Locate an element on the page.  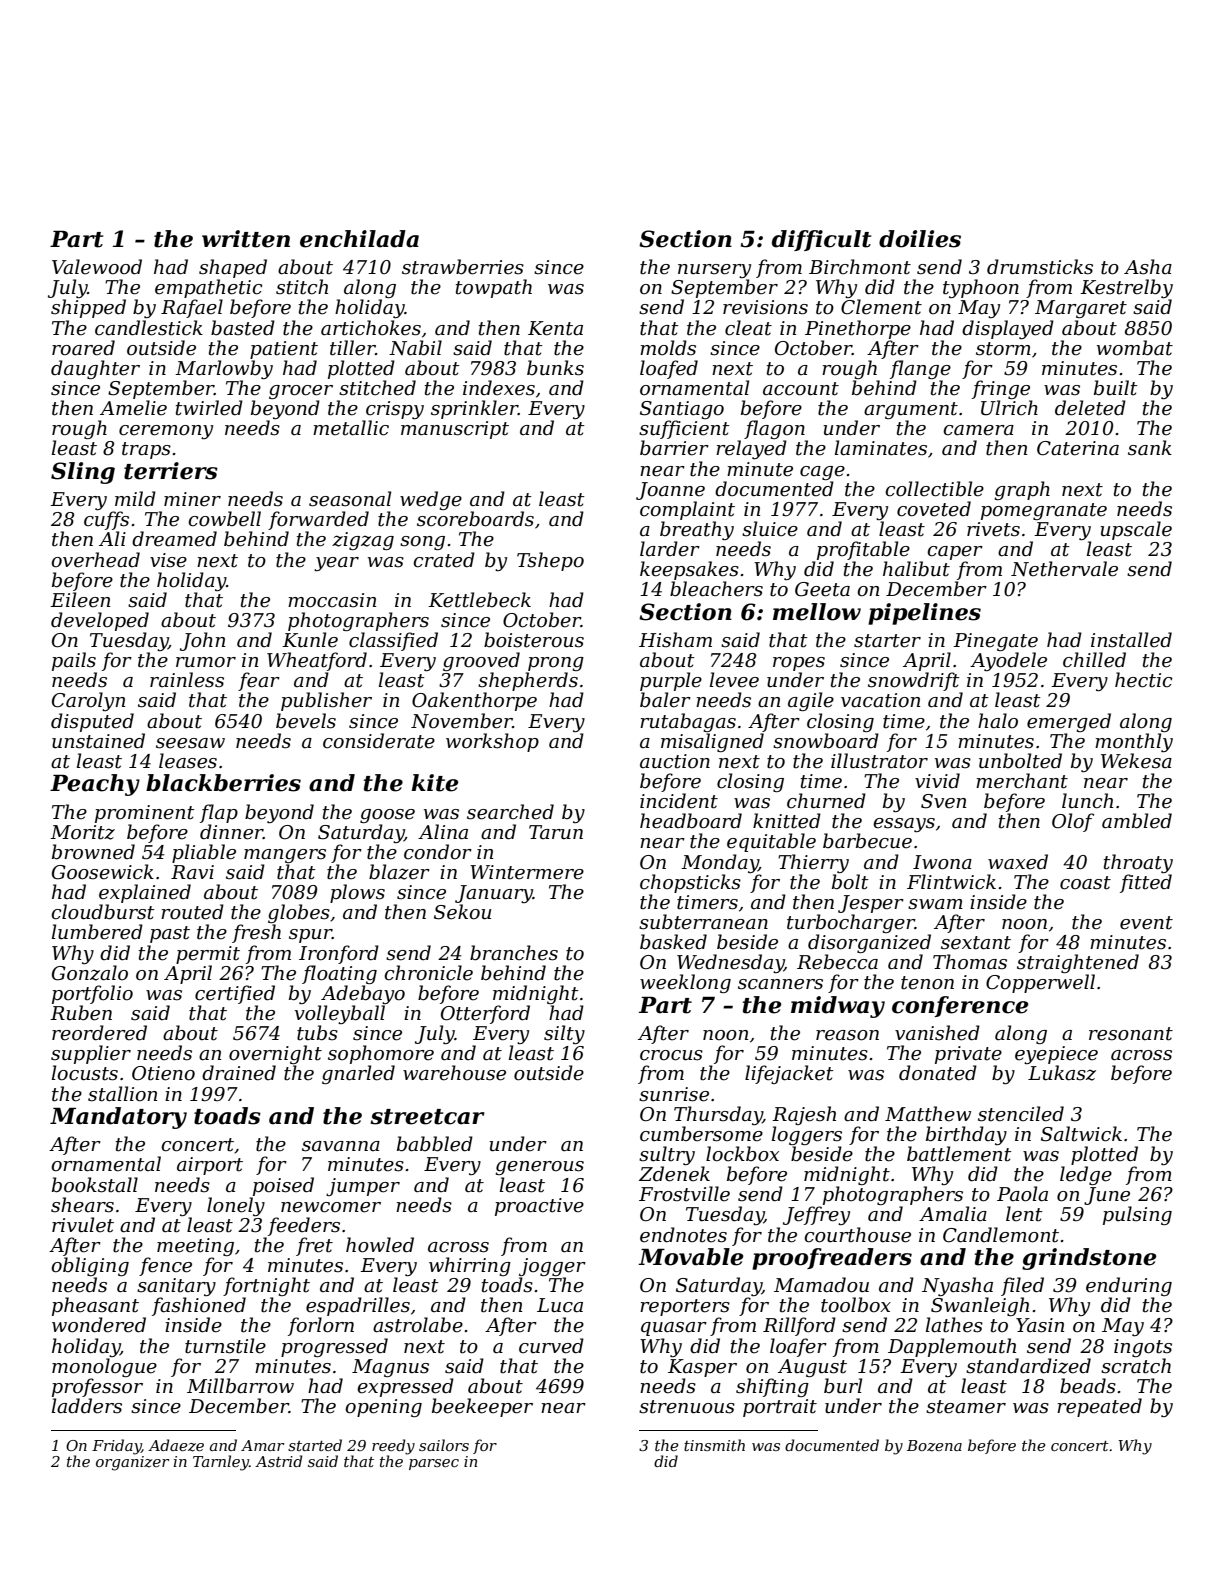
Nethervale is located at coordinates (1064, 569).
